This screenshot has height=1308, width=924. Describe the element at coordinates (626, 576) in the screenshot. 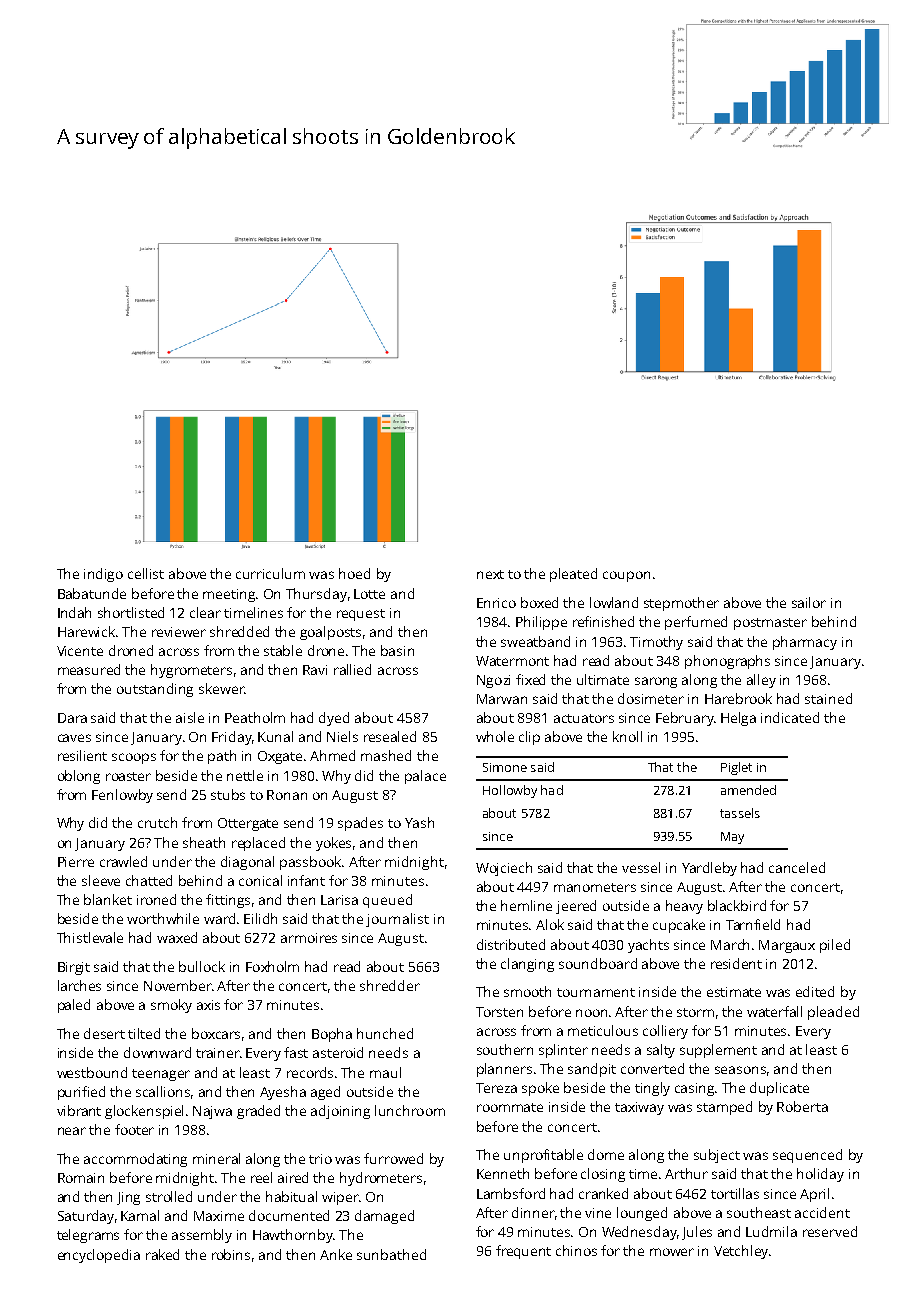

I see `coupon` at that location.
